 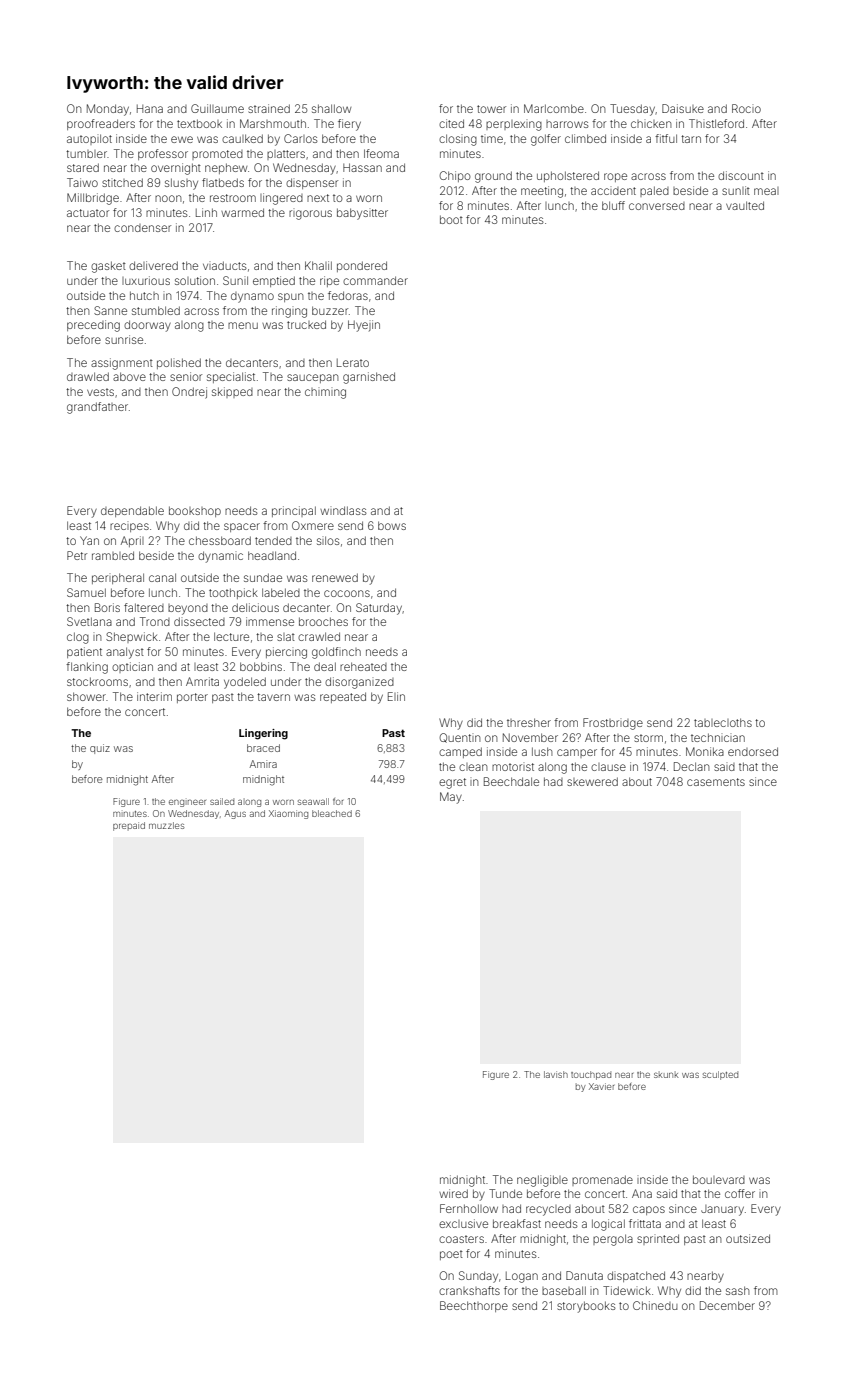 I want to click on poet, so click(x=451, y=1255).
